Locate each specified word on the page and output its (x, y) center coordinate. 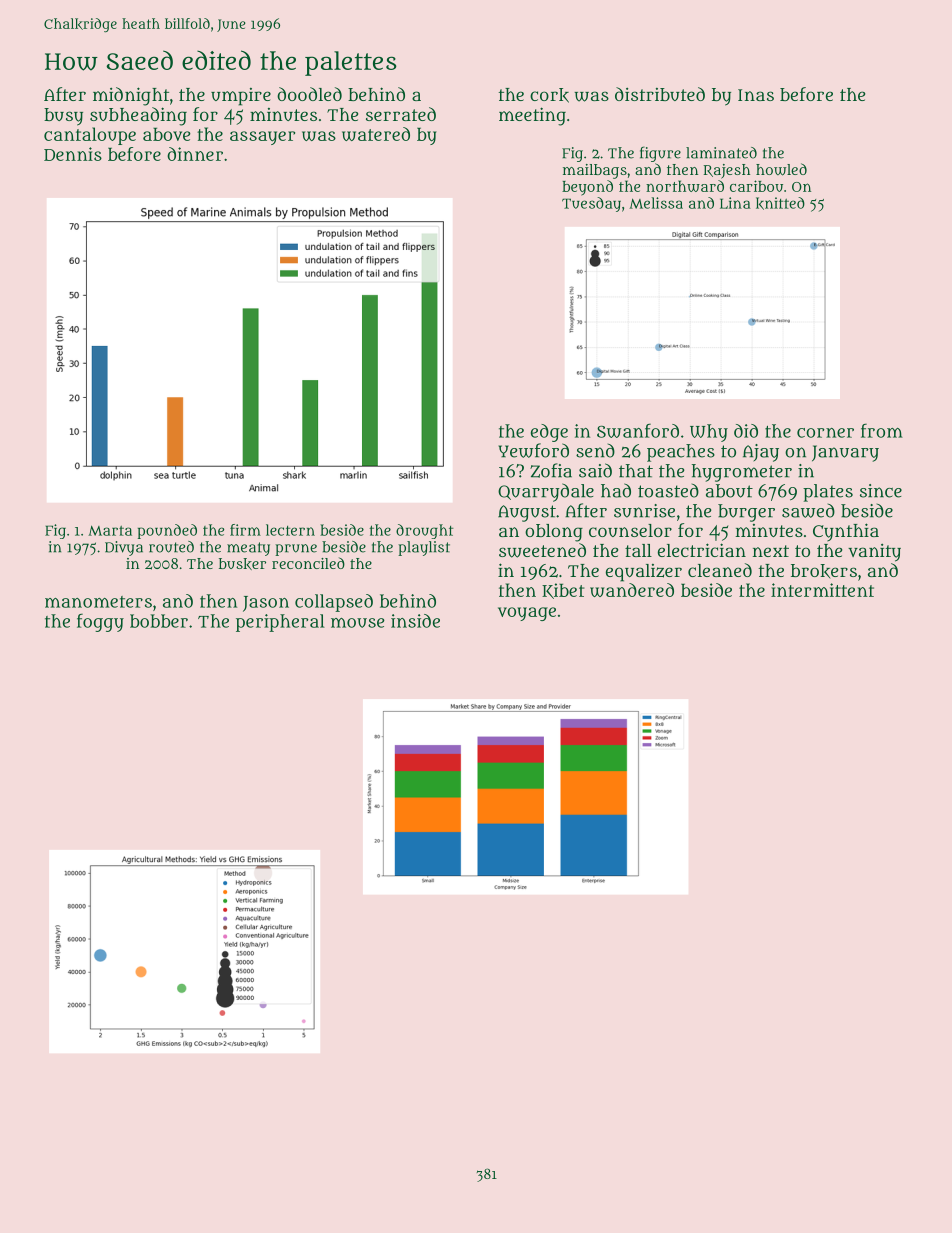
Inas (756, 95)
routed (171, 547)
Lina (735, 203)
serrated (401, 114)
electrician (702, 550)
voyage (527, 614)
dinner (195, 154)
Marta (110, 530)
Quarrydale (546, 492)
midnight (131, 96)
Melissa (656, 203)
